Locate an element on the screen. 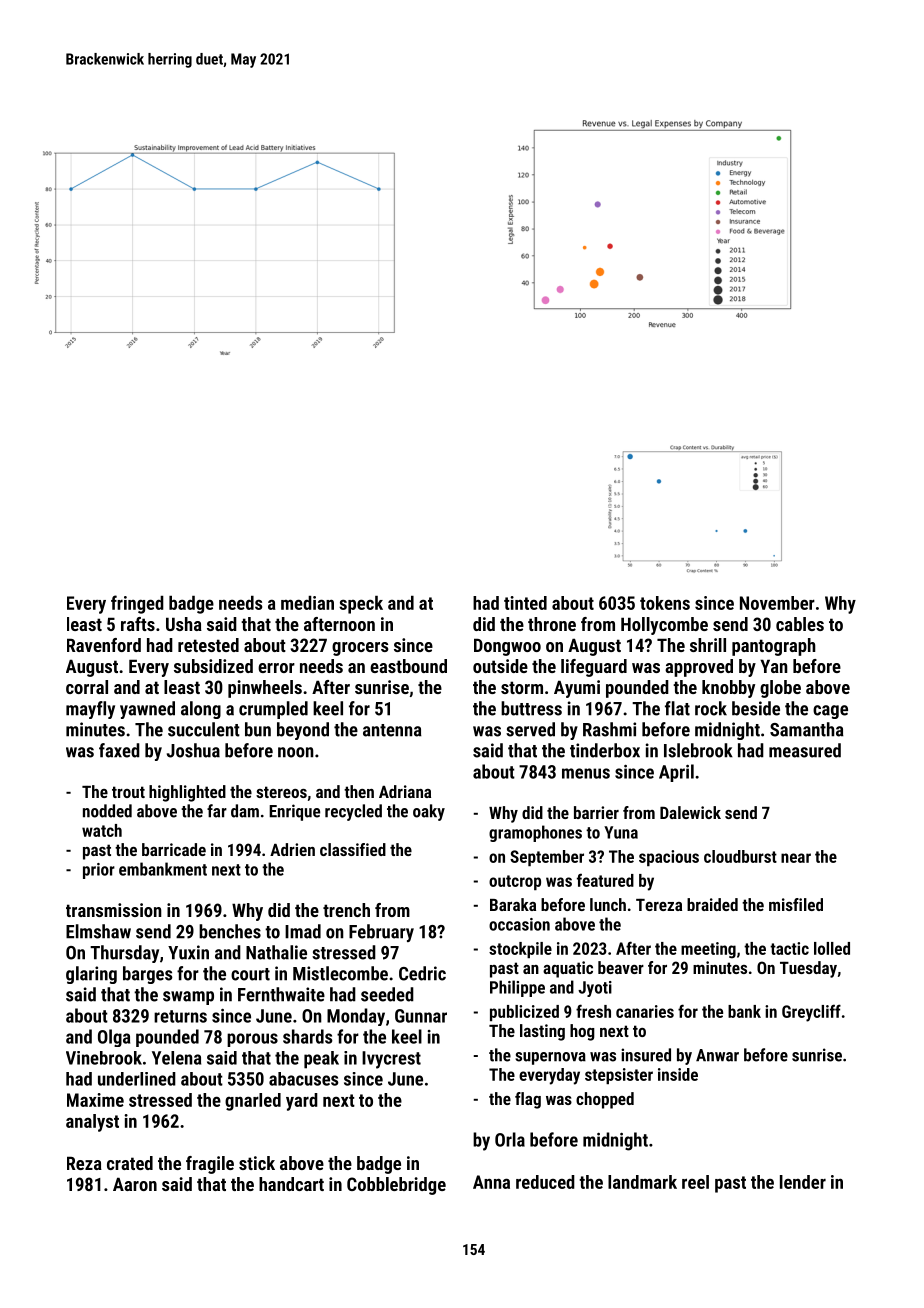 This screenshot has width=924, height=1308. cloudburst is located at coordinates (740, 856).
